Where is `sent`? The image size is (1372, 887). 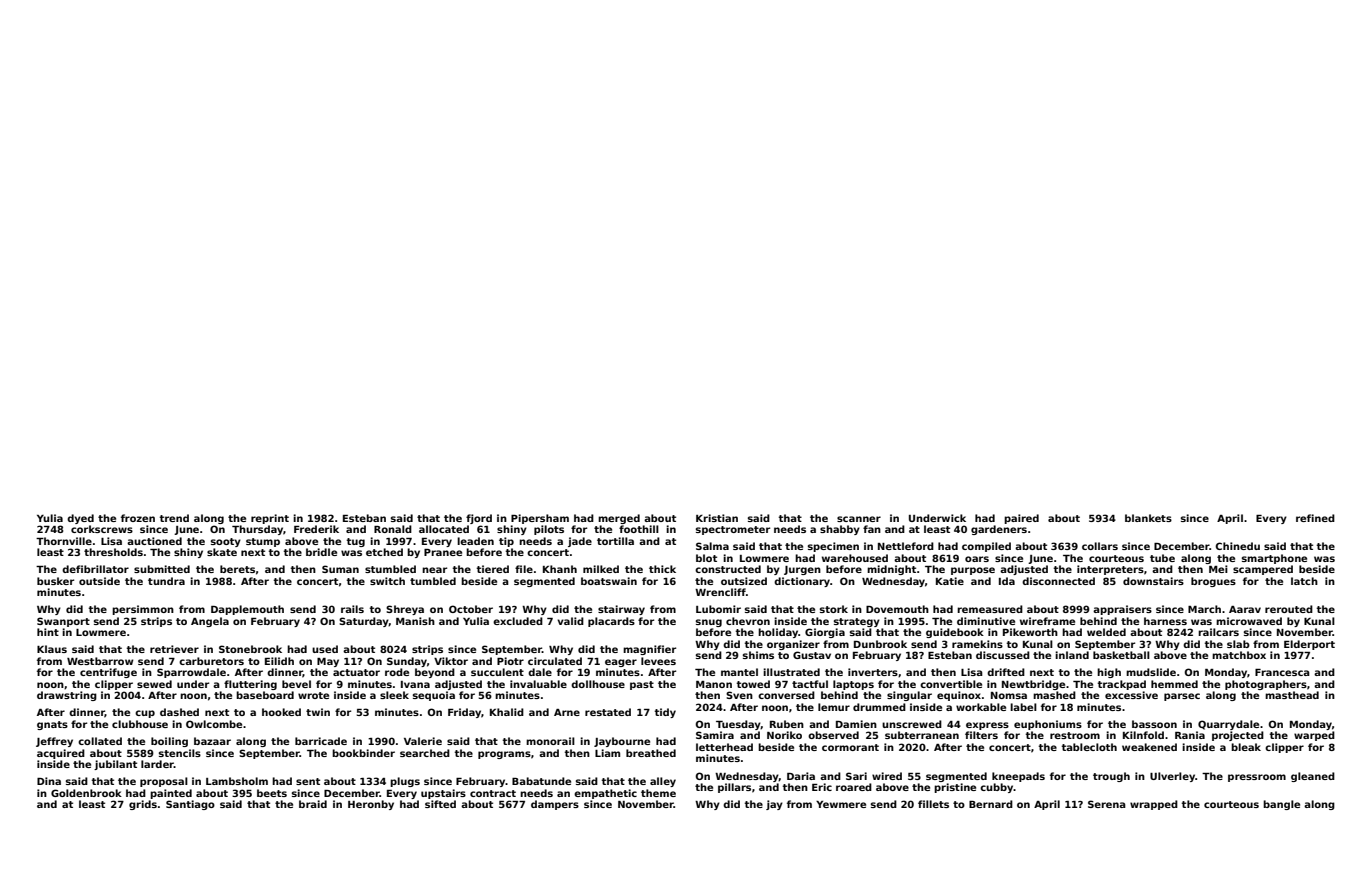
sent is located at coordinates (308, 781).
